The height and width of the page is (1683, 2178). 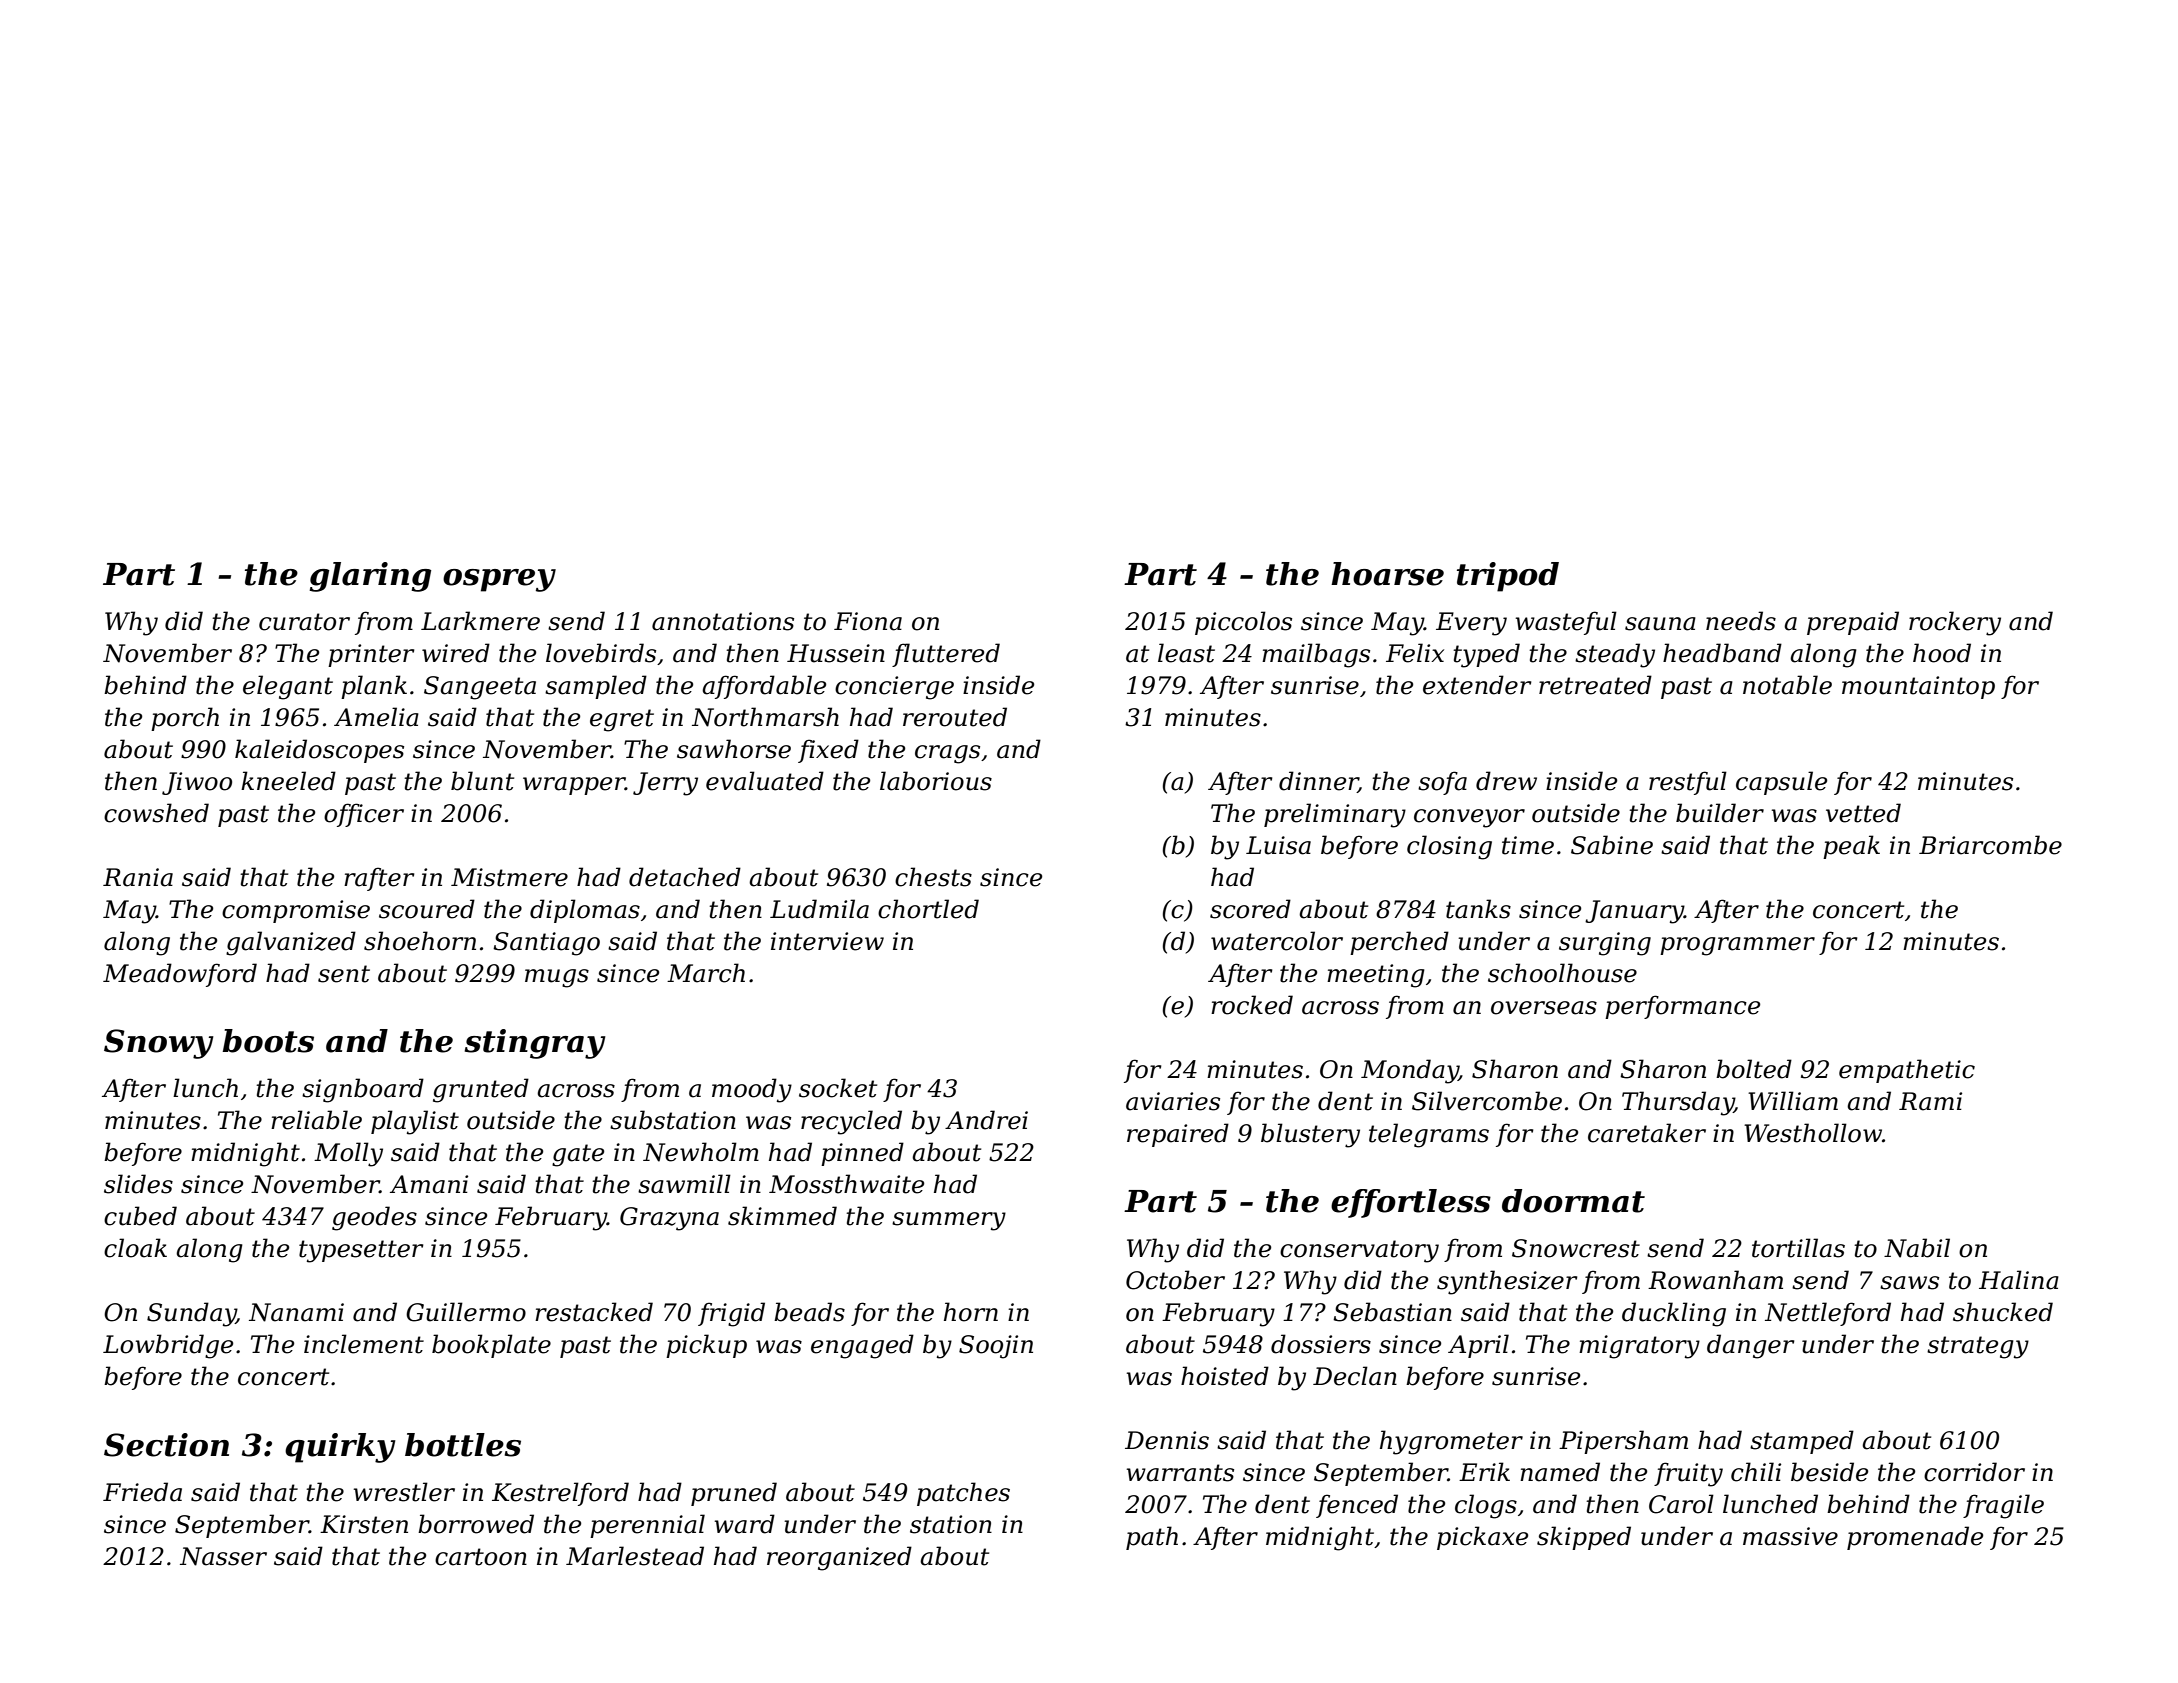 What do you see at coordinates (838, 1088) in the page?
I see `socket` at bounding box center [838, 1088].
